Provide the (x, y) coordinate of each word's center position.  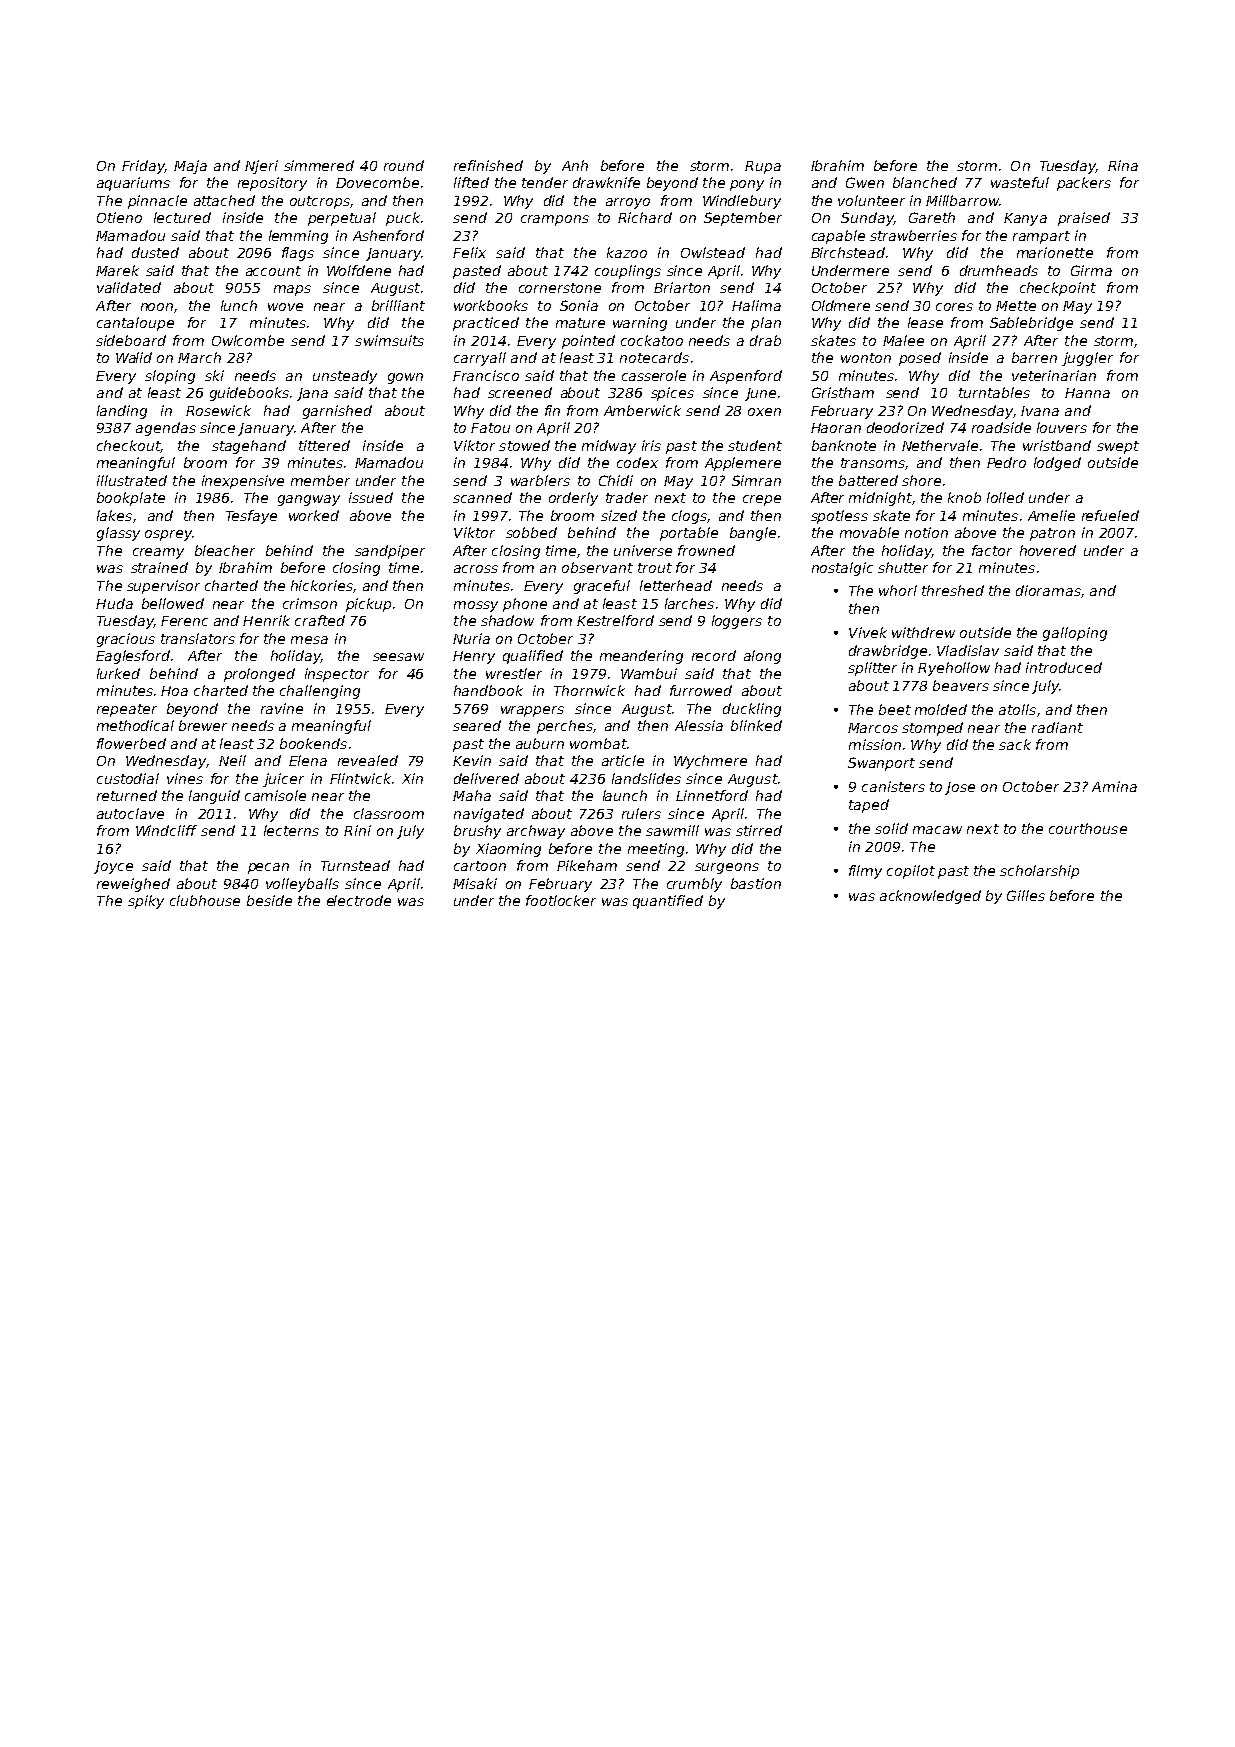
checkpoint (1058, 289)
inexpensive (243, 482)
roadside (1001, 427)
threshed (953, 590)
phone (525, 605)
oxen (764, 412)
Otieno (119, 217)
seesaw (398, 657)
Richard (645, 217)
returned (127, 795)
